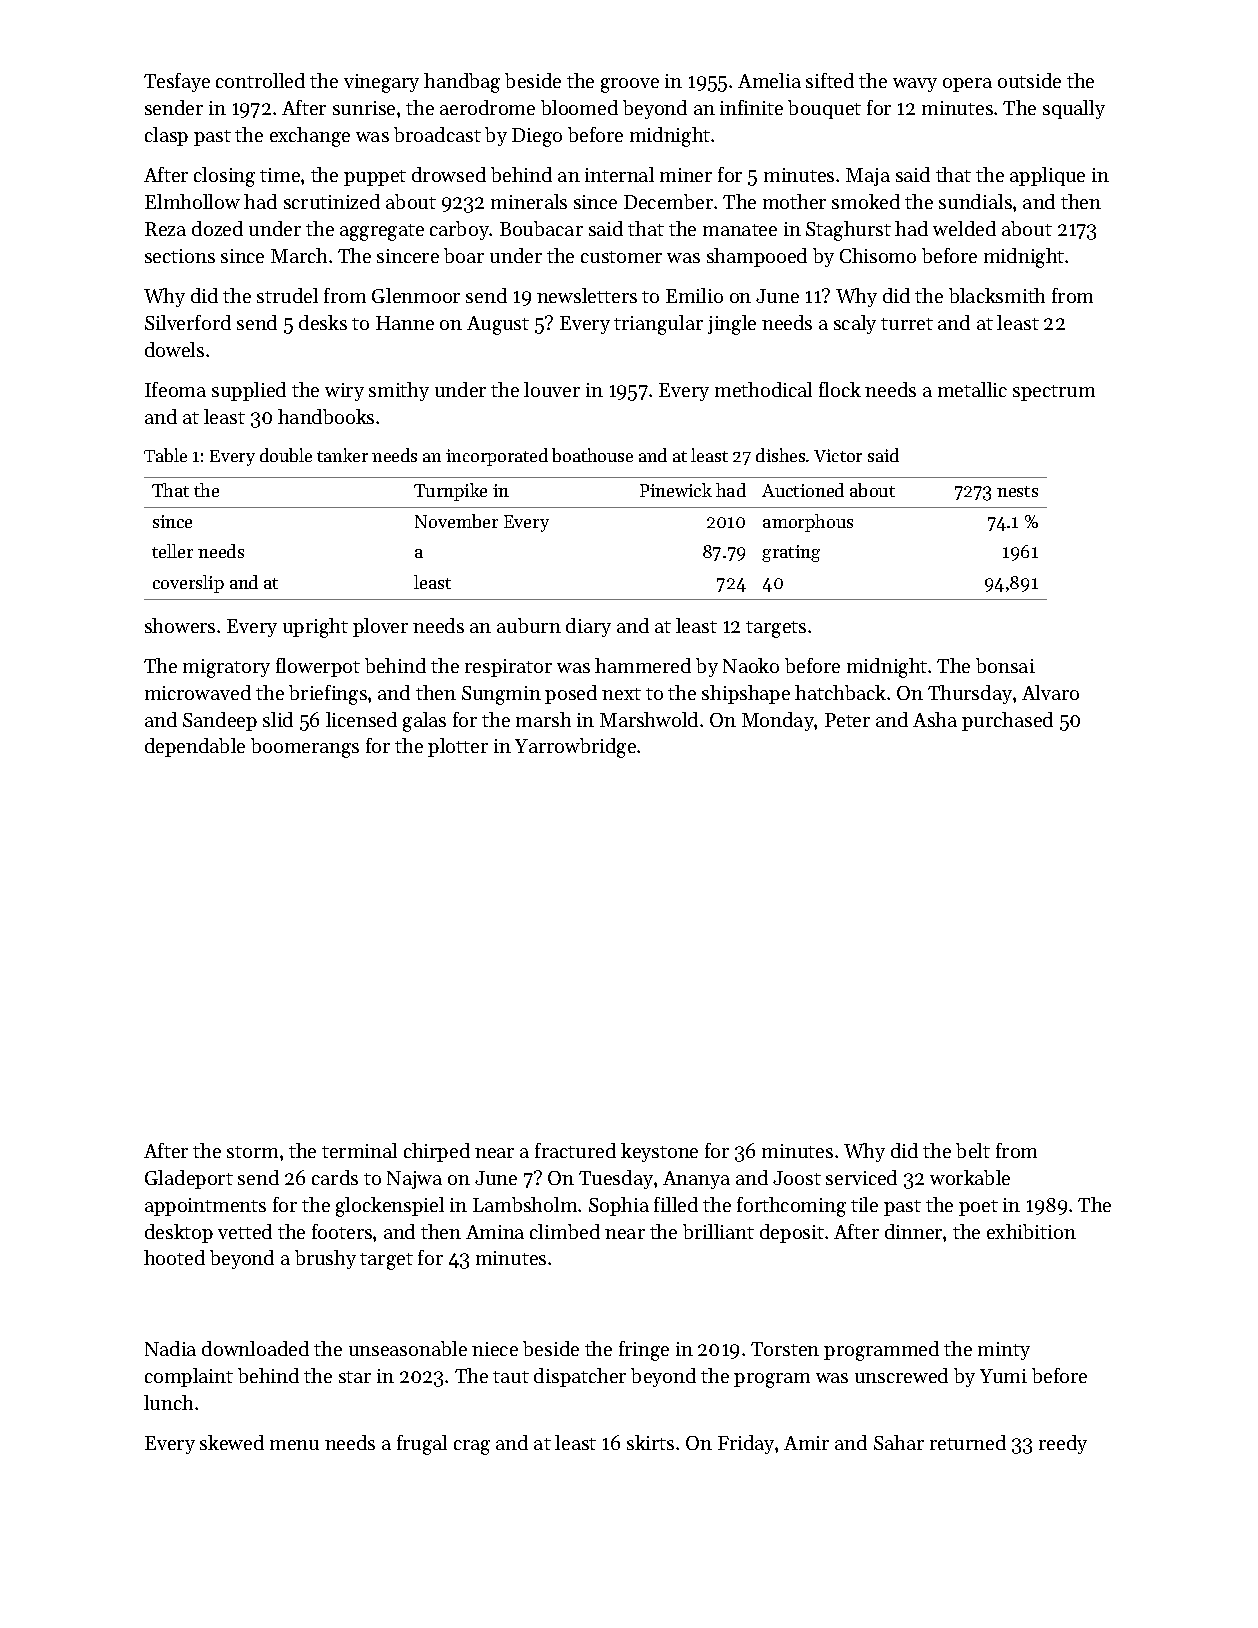  What do you see at coordinates (260, 80) in the image?
I see `controlled` at bounding box center [260, 80].
